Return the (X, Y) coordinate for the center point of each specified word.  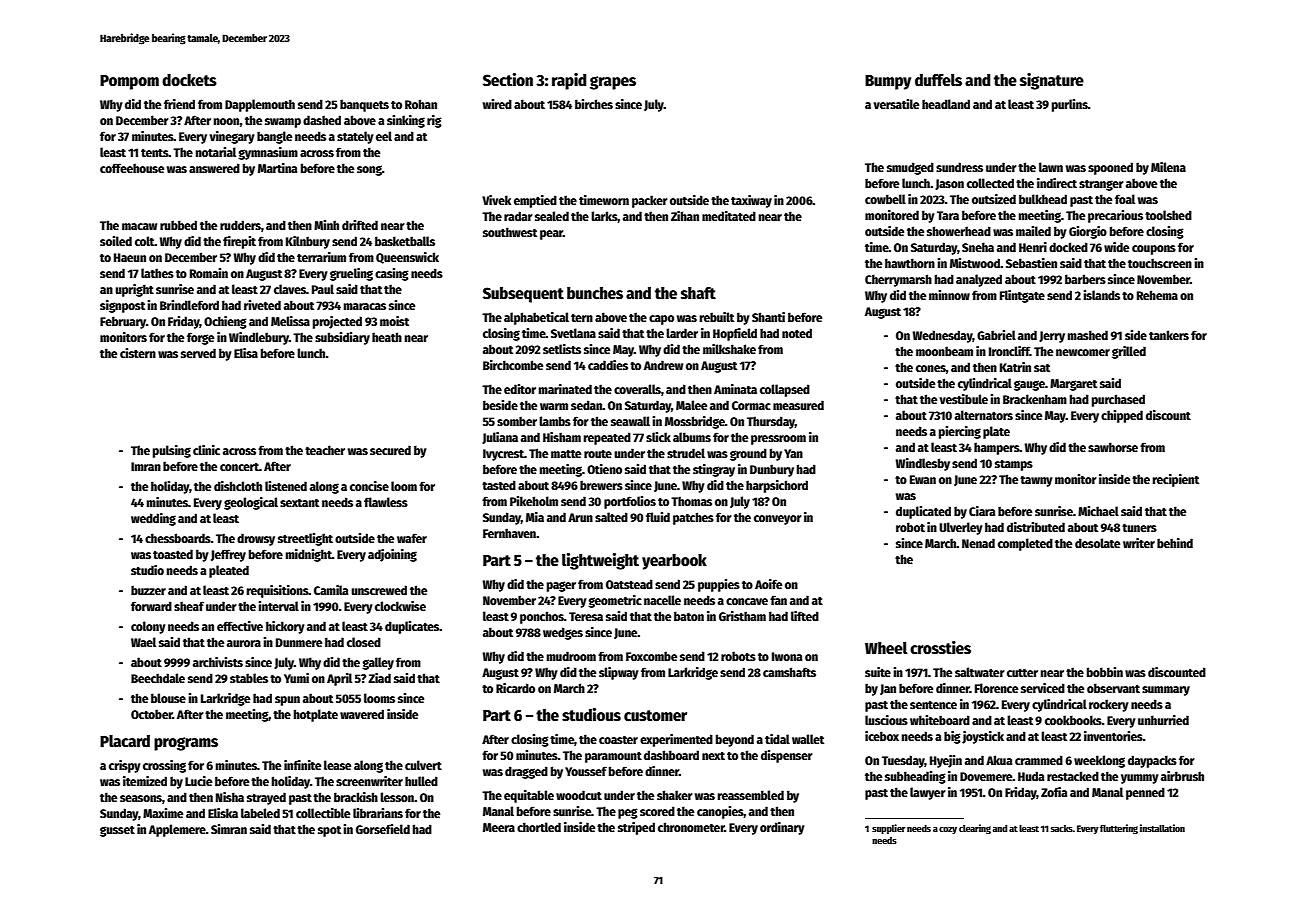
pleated (229, 571)
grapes (613, 83)
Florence (996, 688)
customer (655, 716)
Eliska (223, 813)
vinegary (232, 137)
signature (1052, 81)
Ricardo (515, 688)
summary (1166, 691)
